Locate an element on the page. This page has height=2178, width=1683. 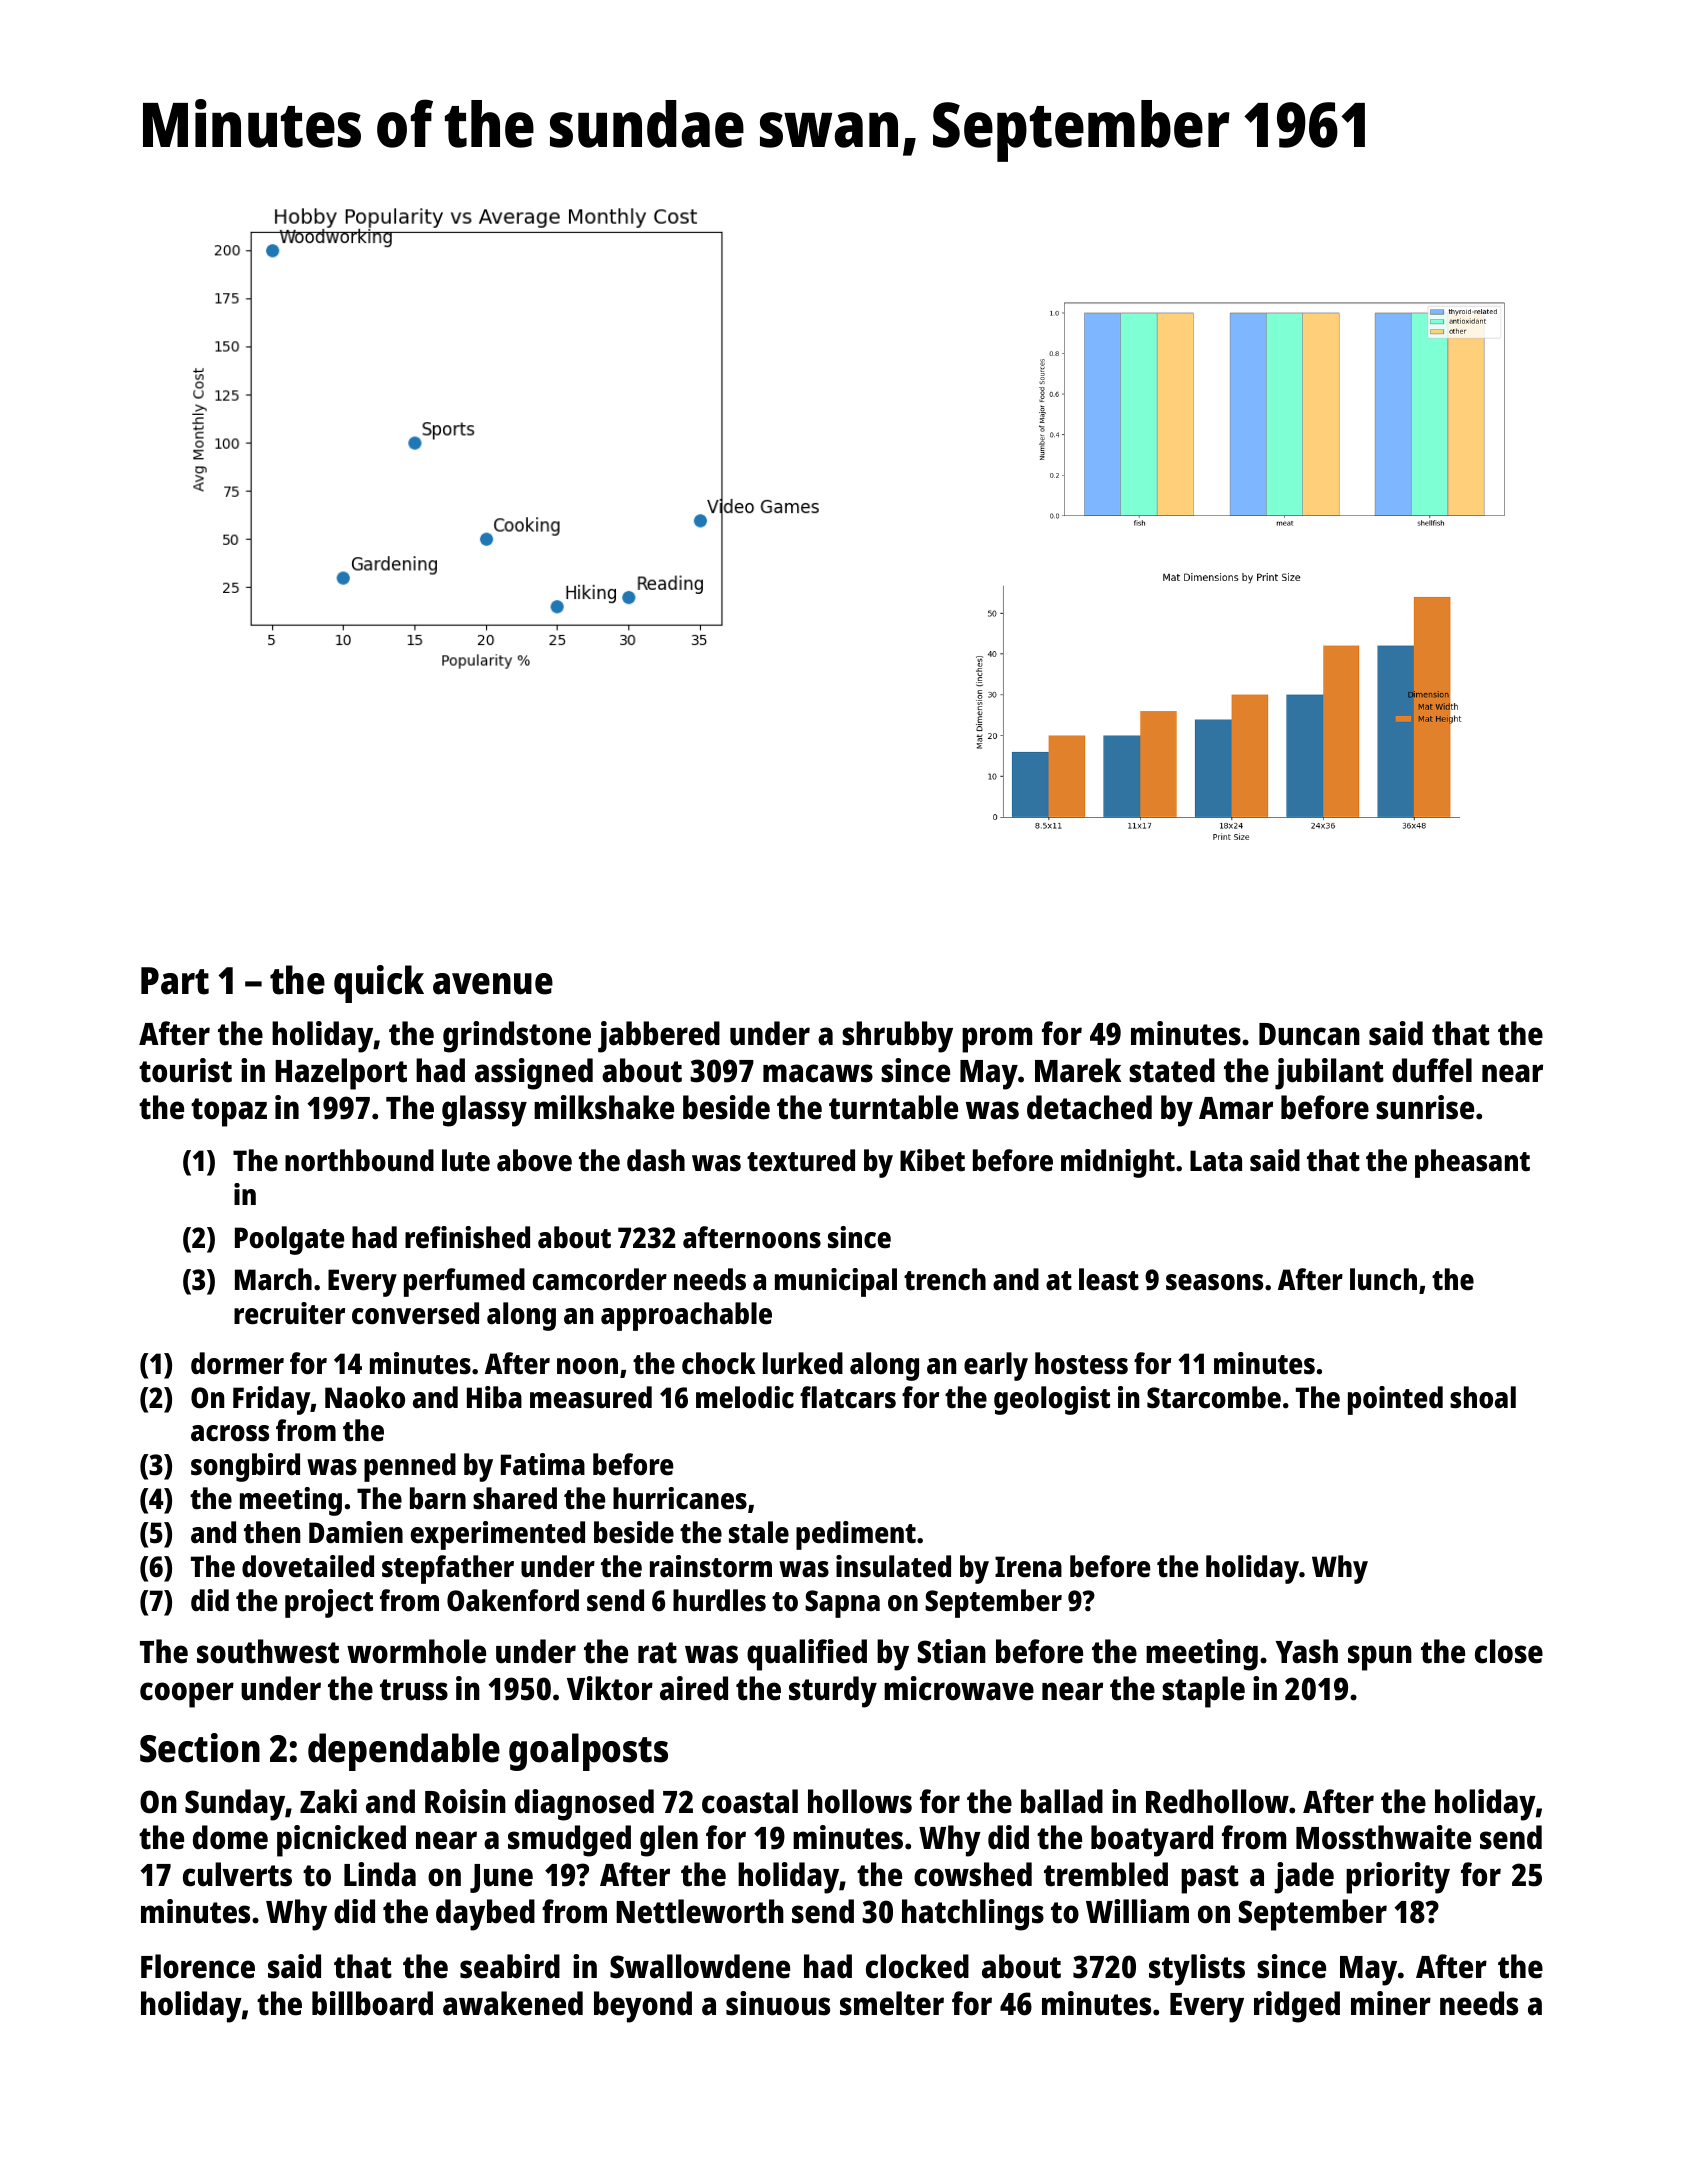
sinuous is located at coordinates (778, 2003).
